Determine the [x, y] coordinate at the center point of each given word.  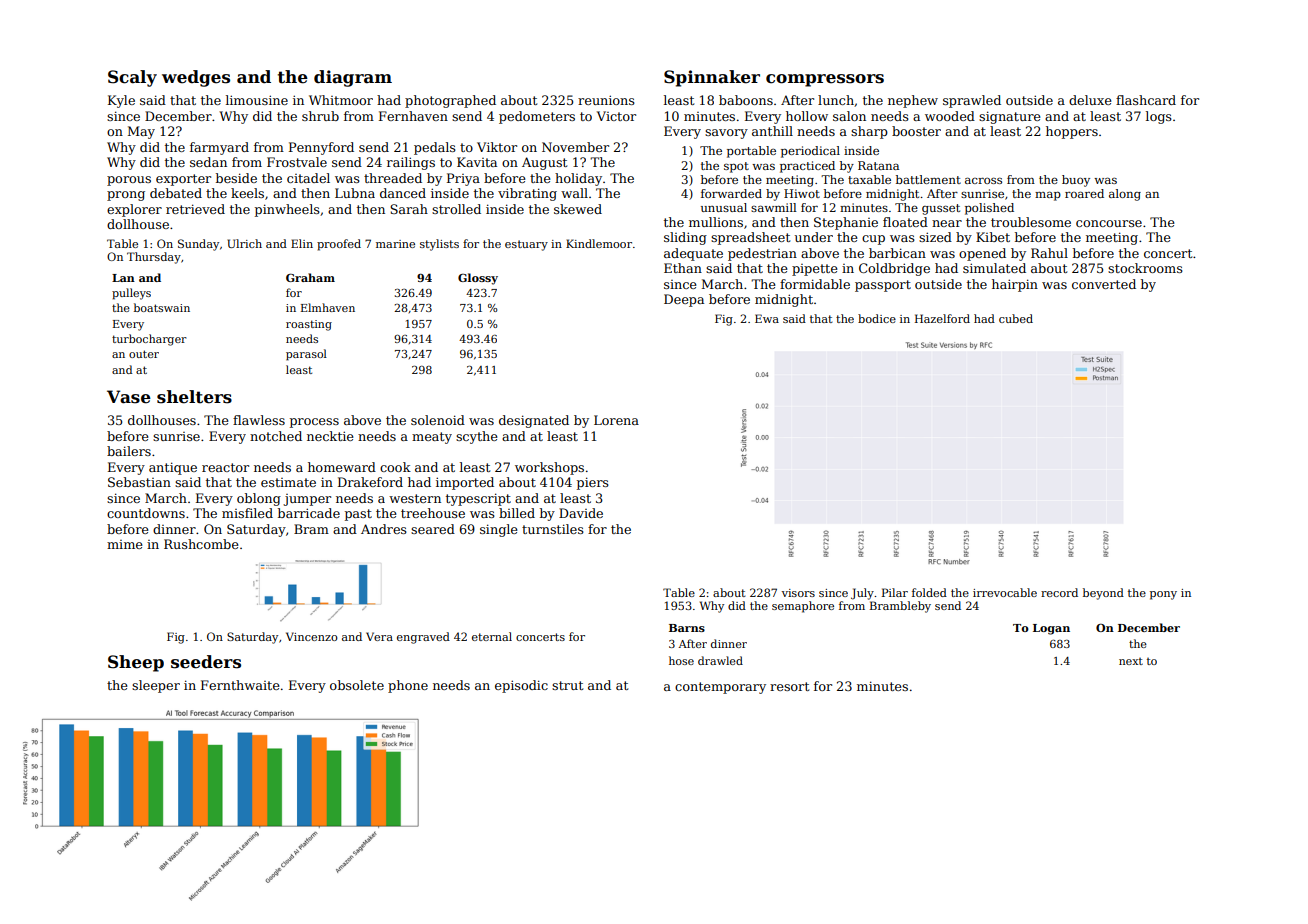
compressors [825, 80]
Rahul [1049, 253]
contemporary [720, 688]
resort [789, 686]
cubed [1016, 318]
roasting [309, 325]
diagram [353, 78]
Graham [310, 277]
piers [593, 483]
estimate [288, 482]
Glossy [478, 279]
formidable [815, 284]
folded [929, 592]
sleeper [156, 686]
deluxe [1090, 100]
